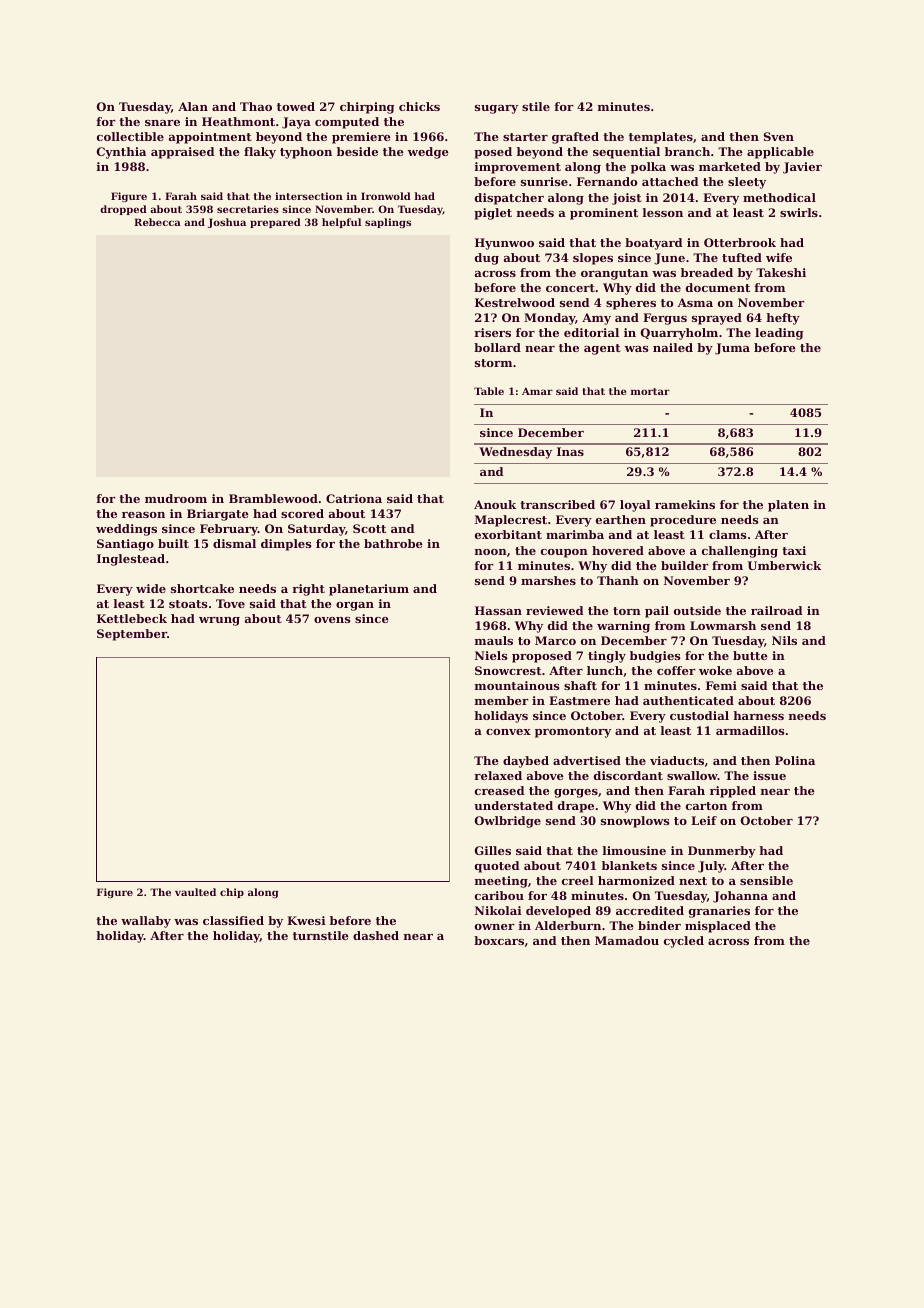  I want to click on lesson, so click(662, 212).
